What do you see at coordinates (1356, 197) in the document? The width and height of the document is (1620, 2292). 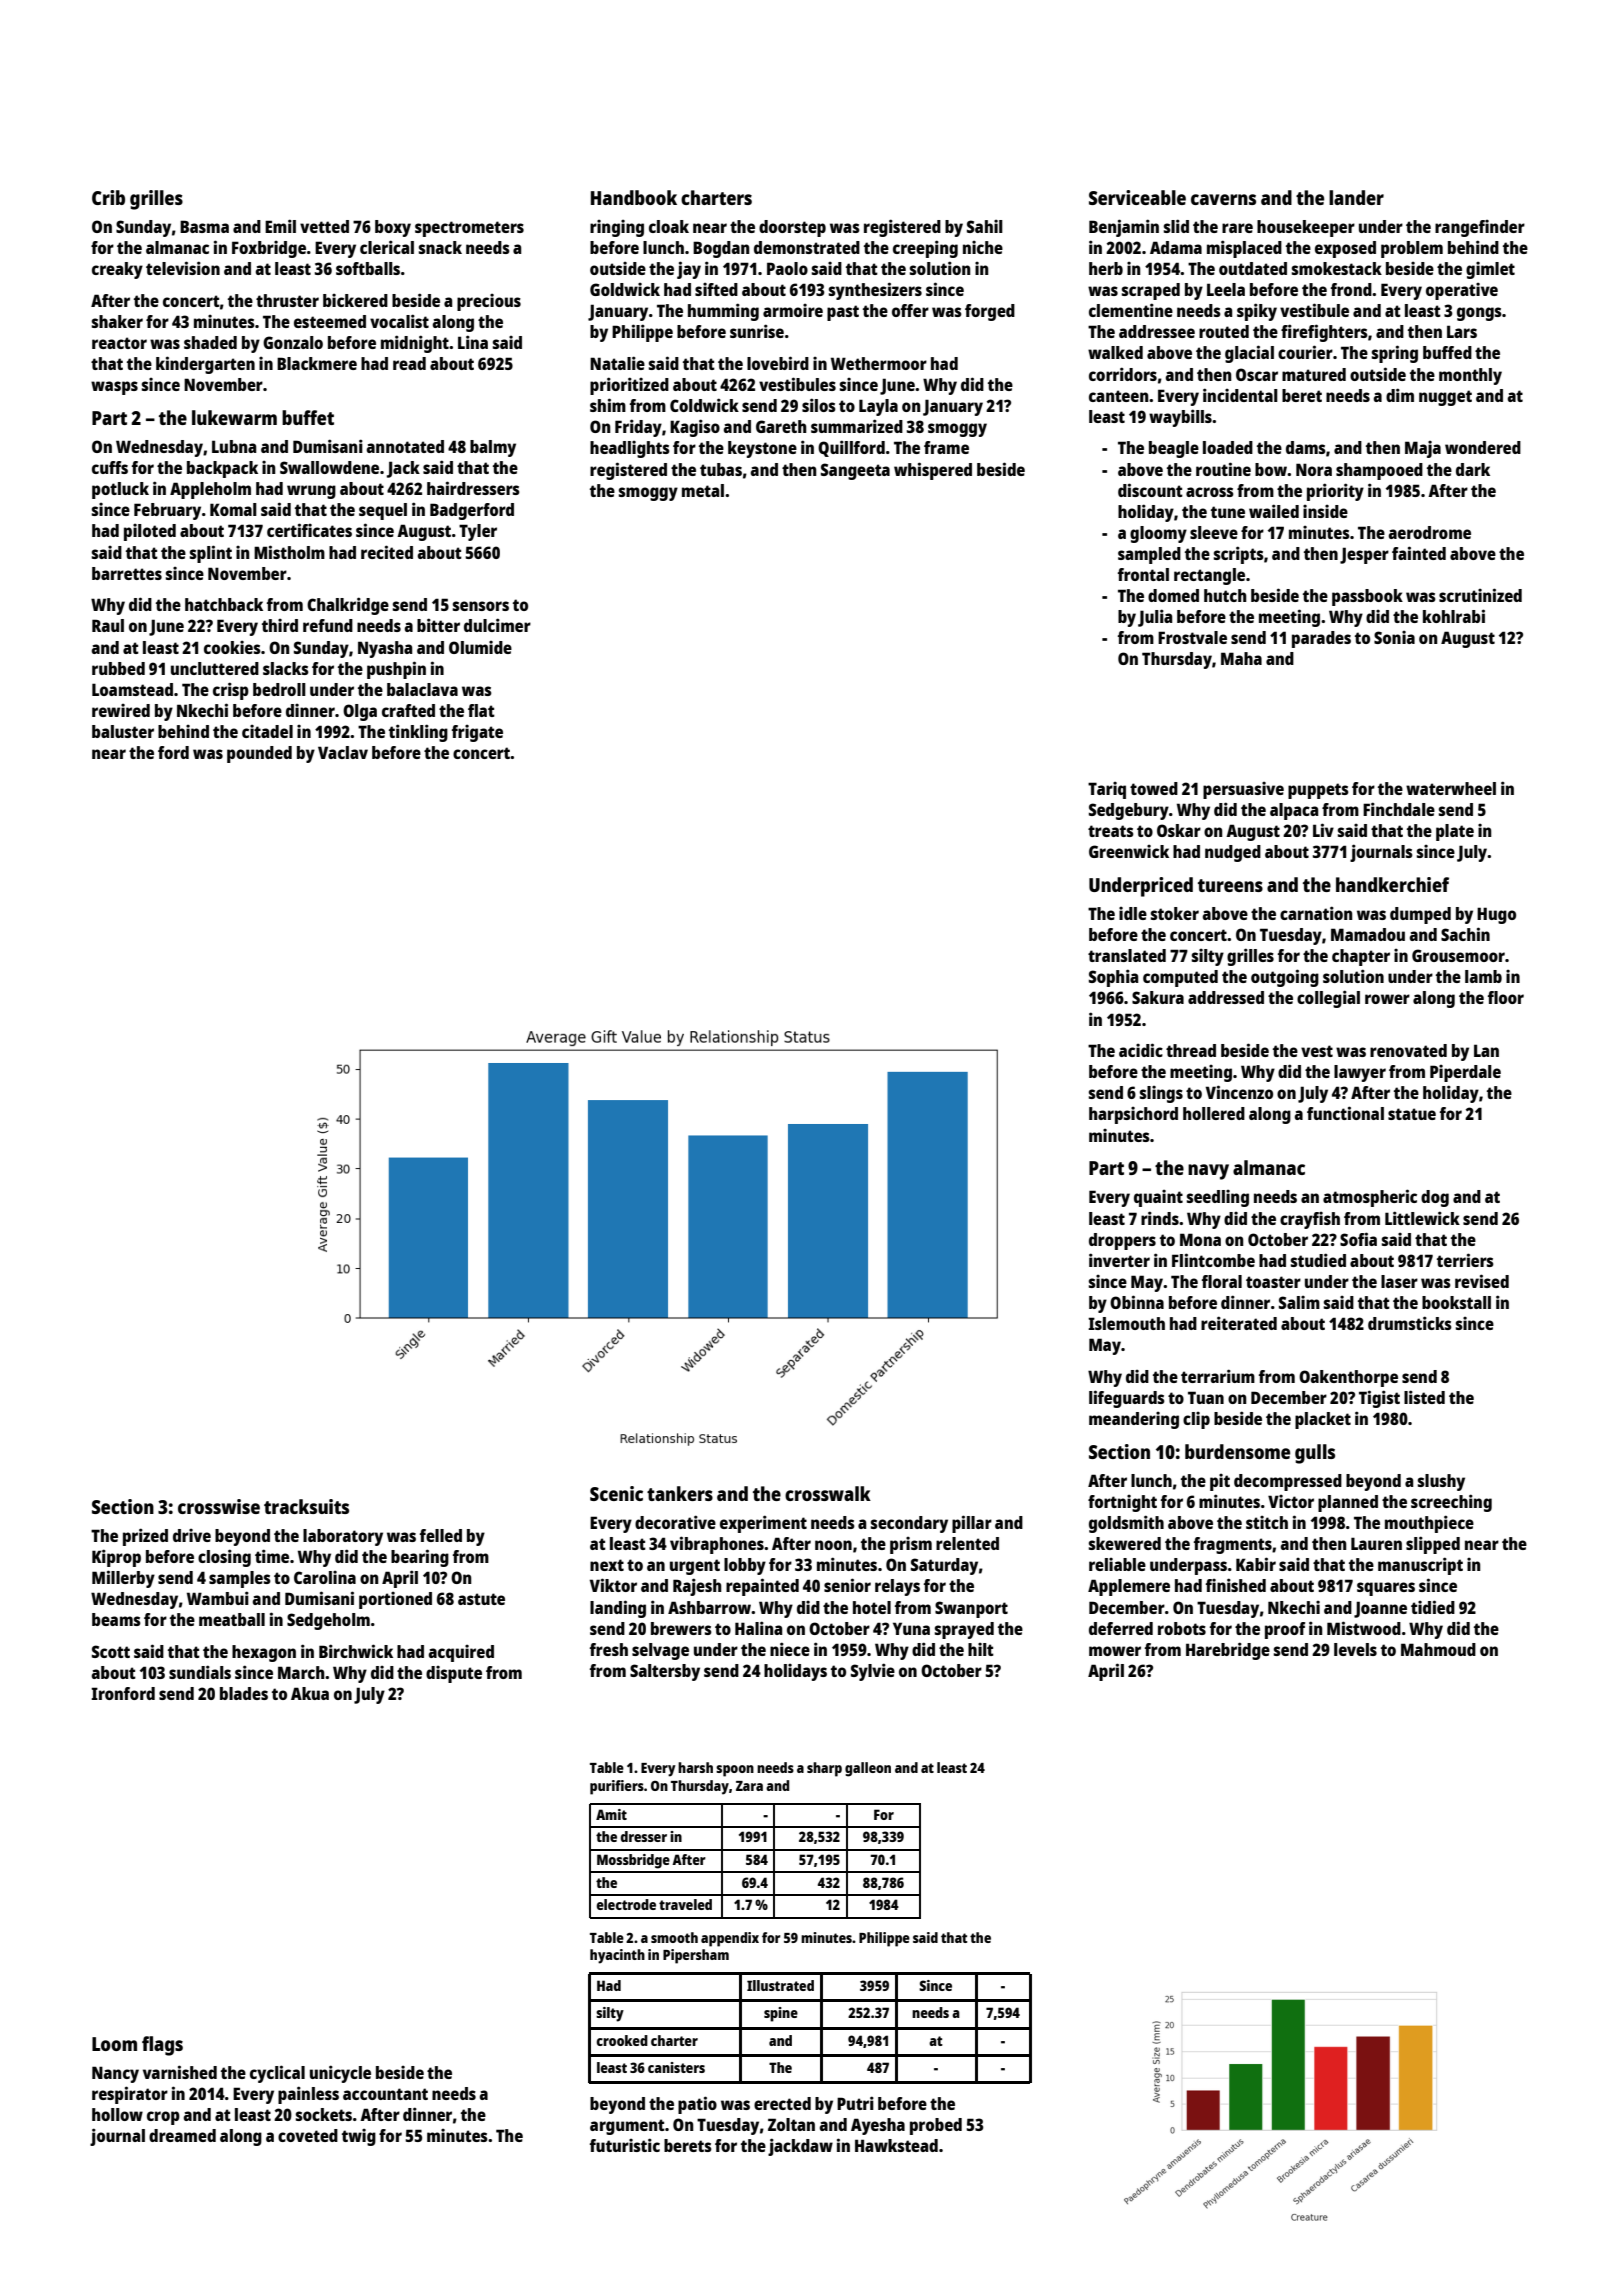 I see `lander` at bounding box center [1356, 197].
